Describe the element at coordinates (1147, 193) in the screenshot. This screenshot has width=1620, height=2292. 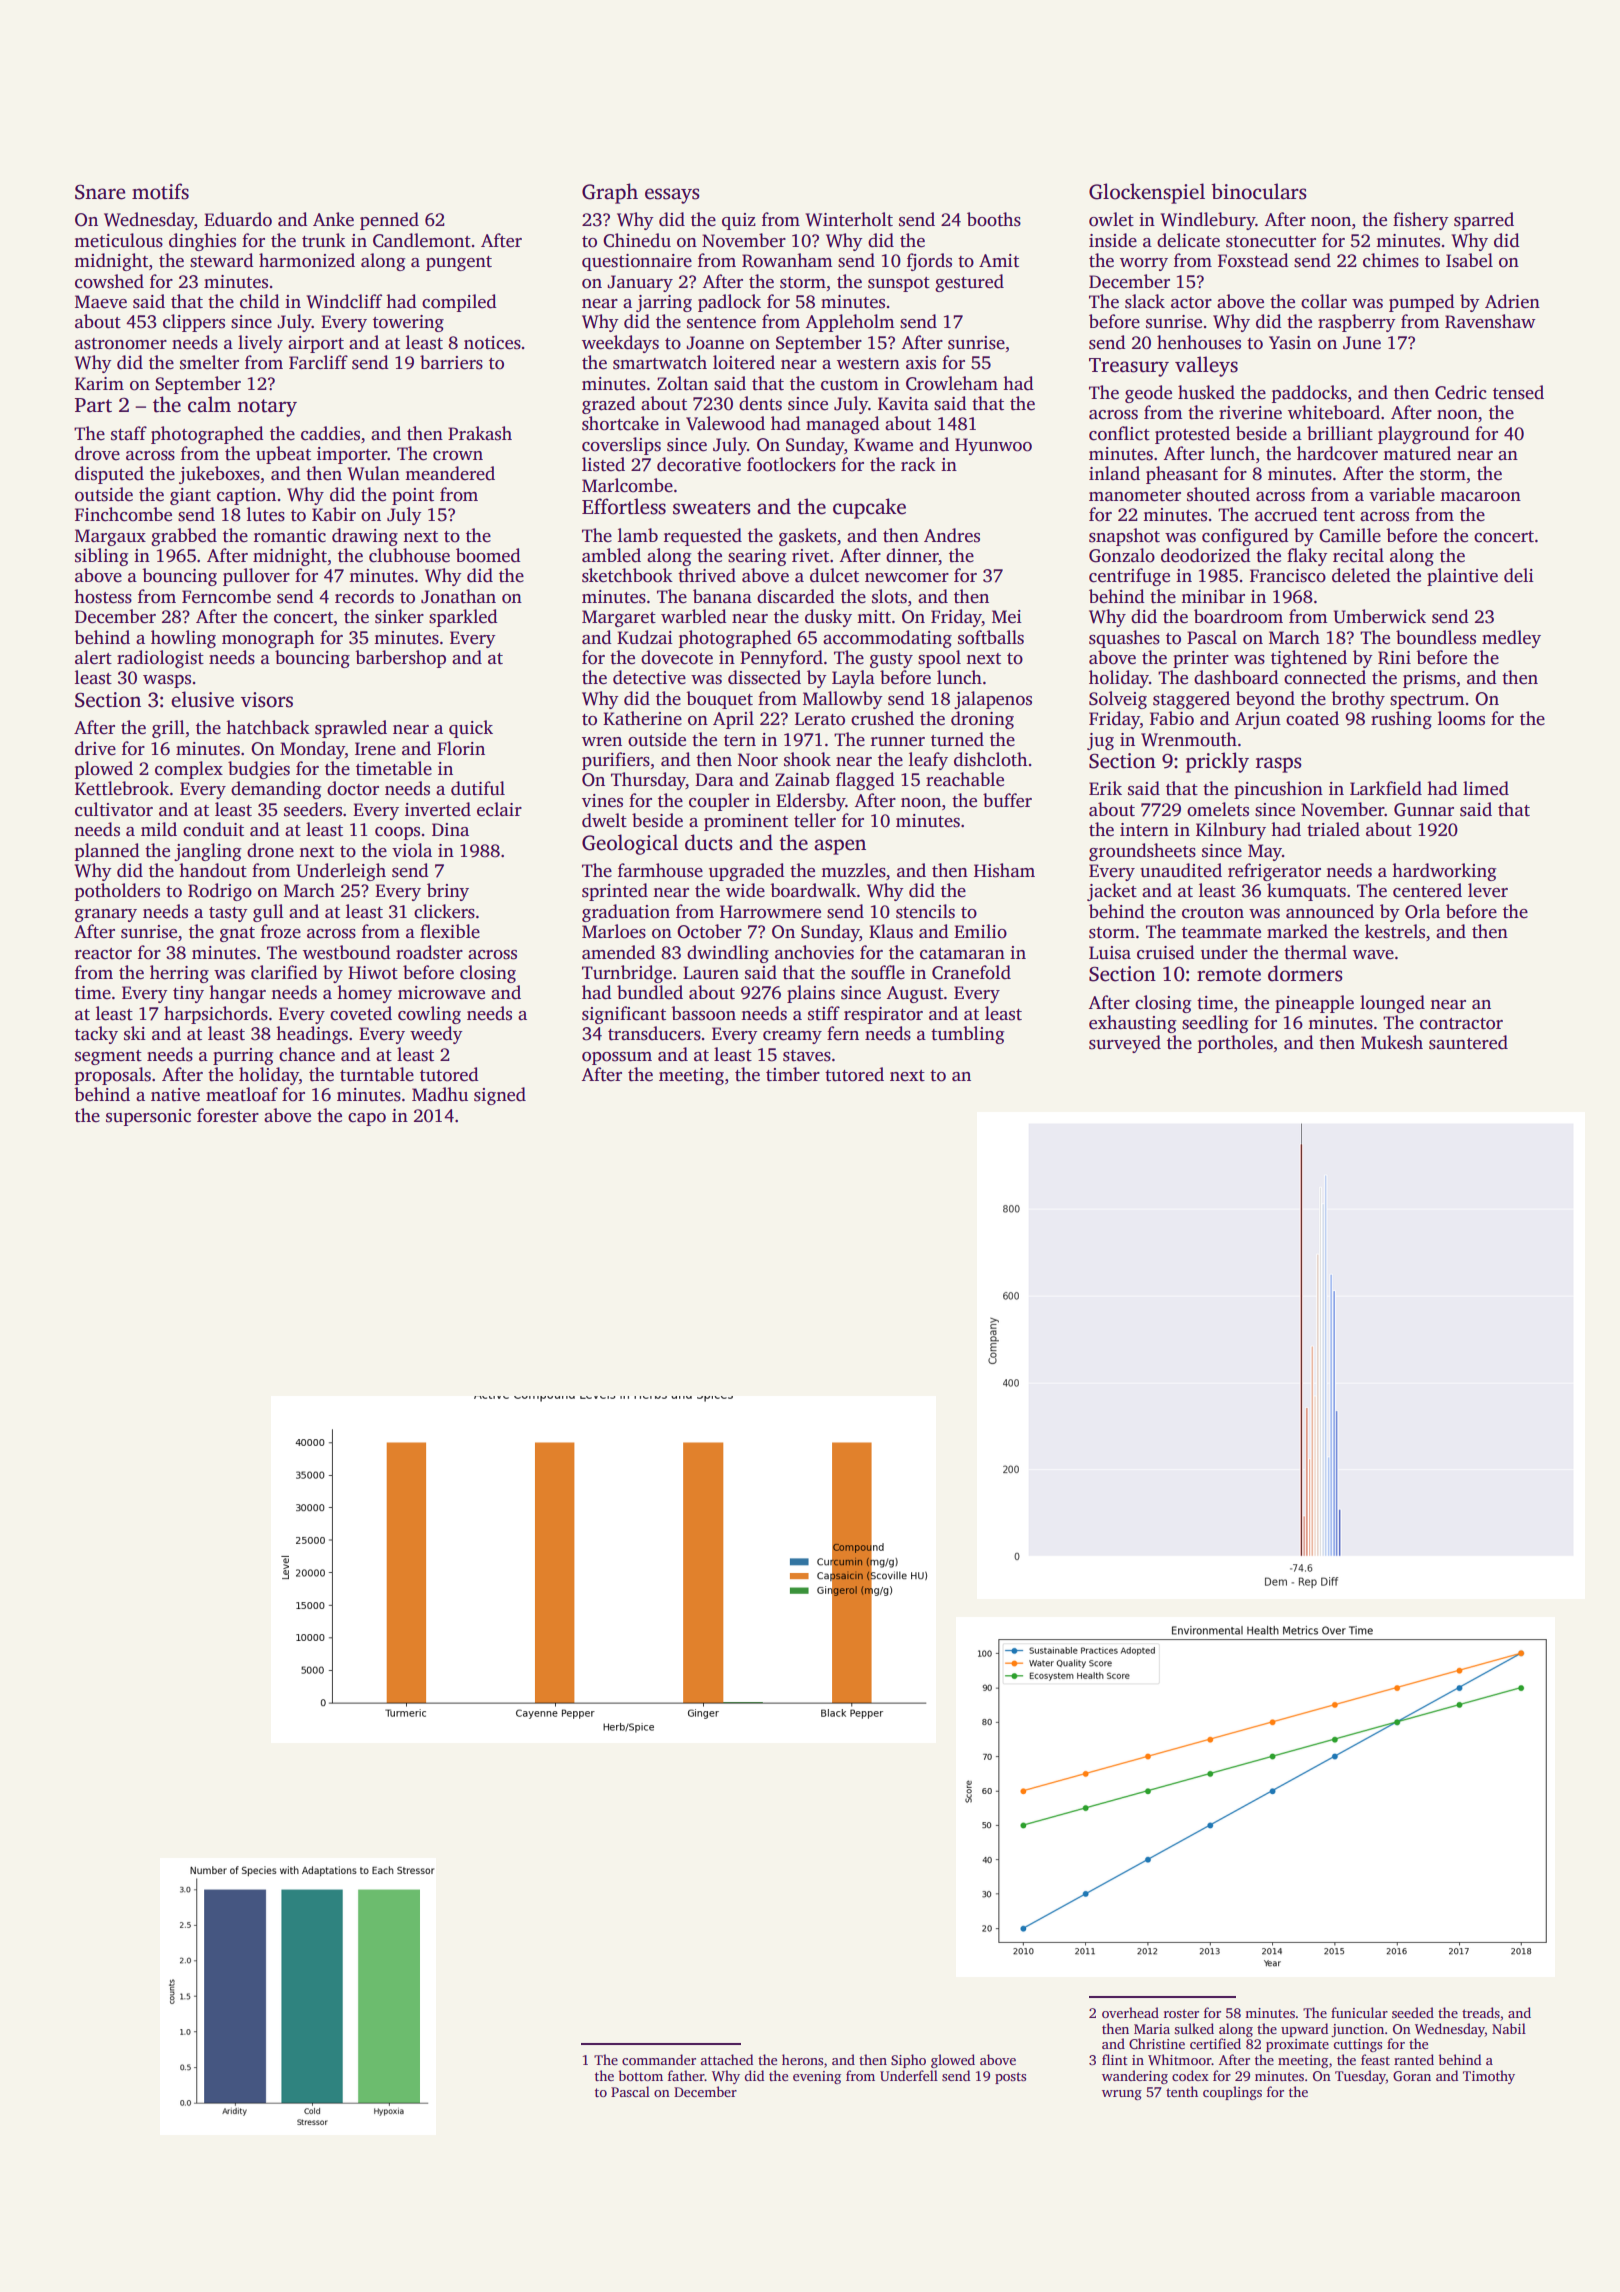
I see `Glockenspiel` at that location.
